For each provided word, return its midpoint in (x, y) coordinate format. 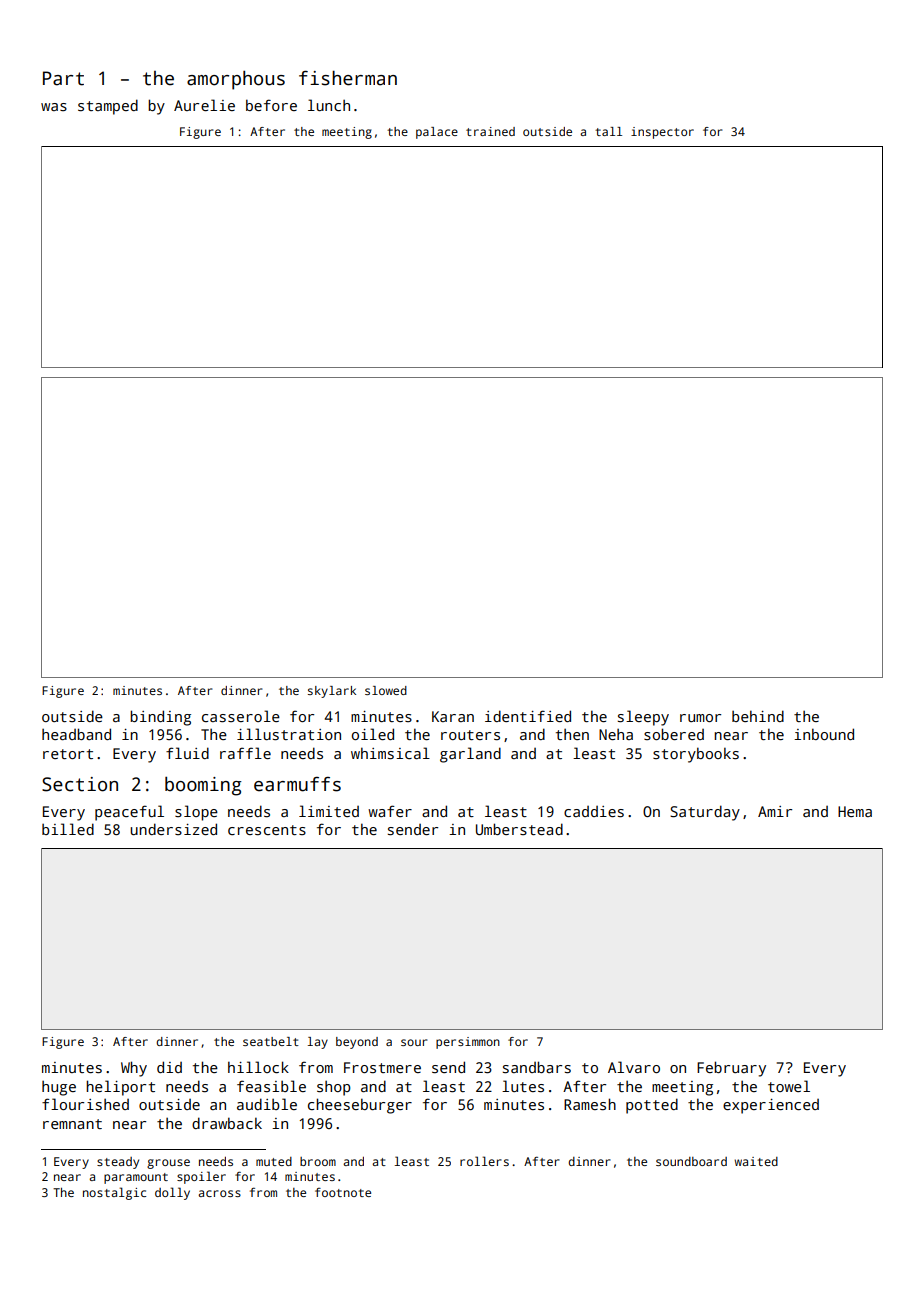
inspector (662, 133)
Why (134, 1069)
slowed (386, 690)
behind (758, 716)
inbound (824, 734)
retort (68, 754)
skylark (332, 692)
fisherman (348, 78)
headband (76, 734)
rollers (484, 1161)
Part (63, 78)
